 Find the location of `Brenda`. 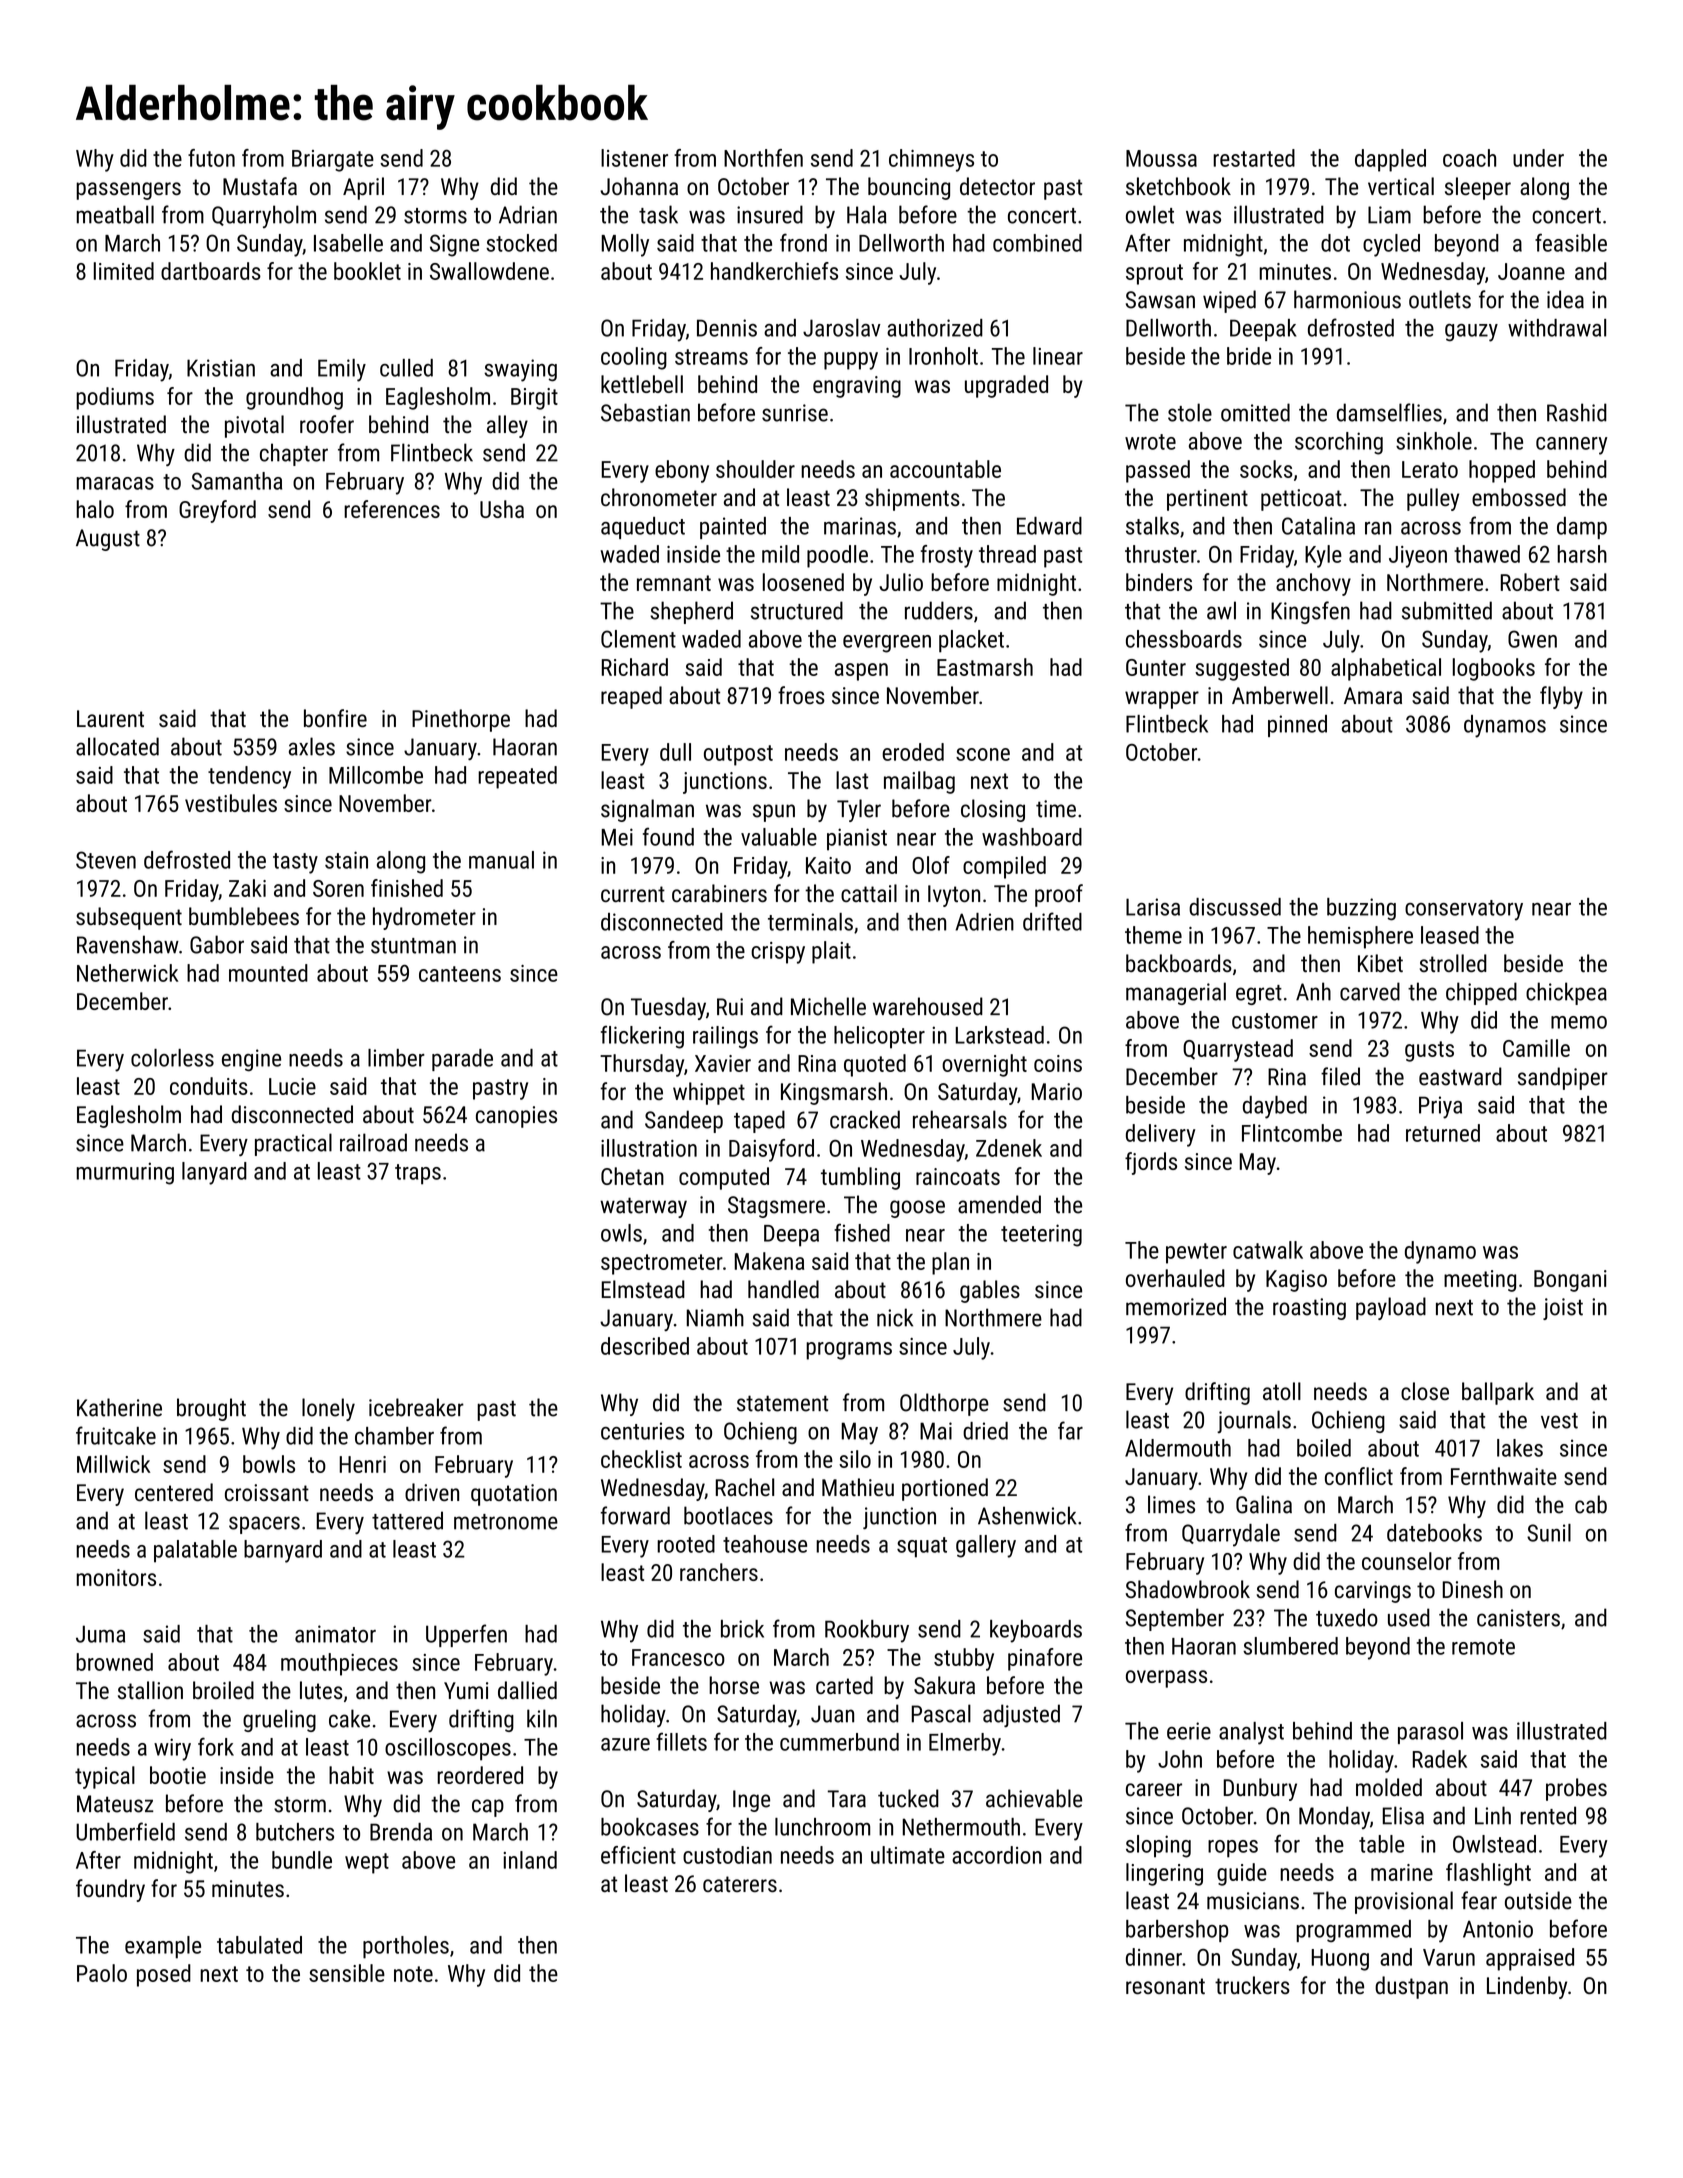

Brenda is located at coordinates (401, 1832).
